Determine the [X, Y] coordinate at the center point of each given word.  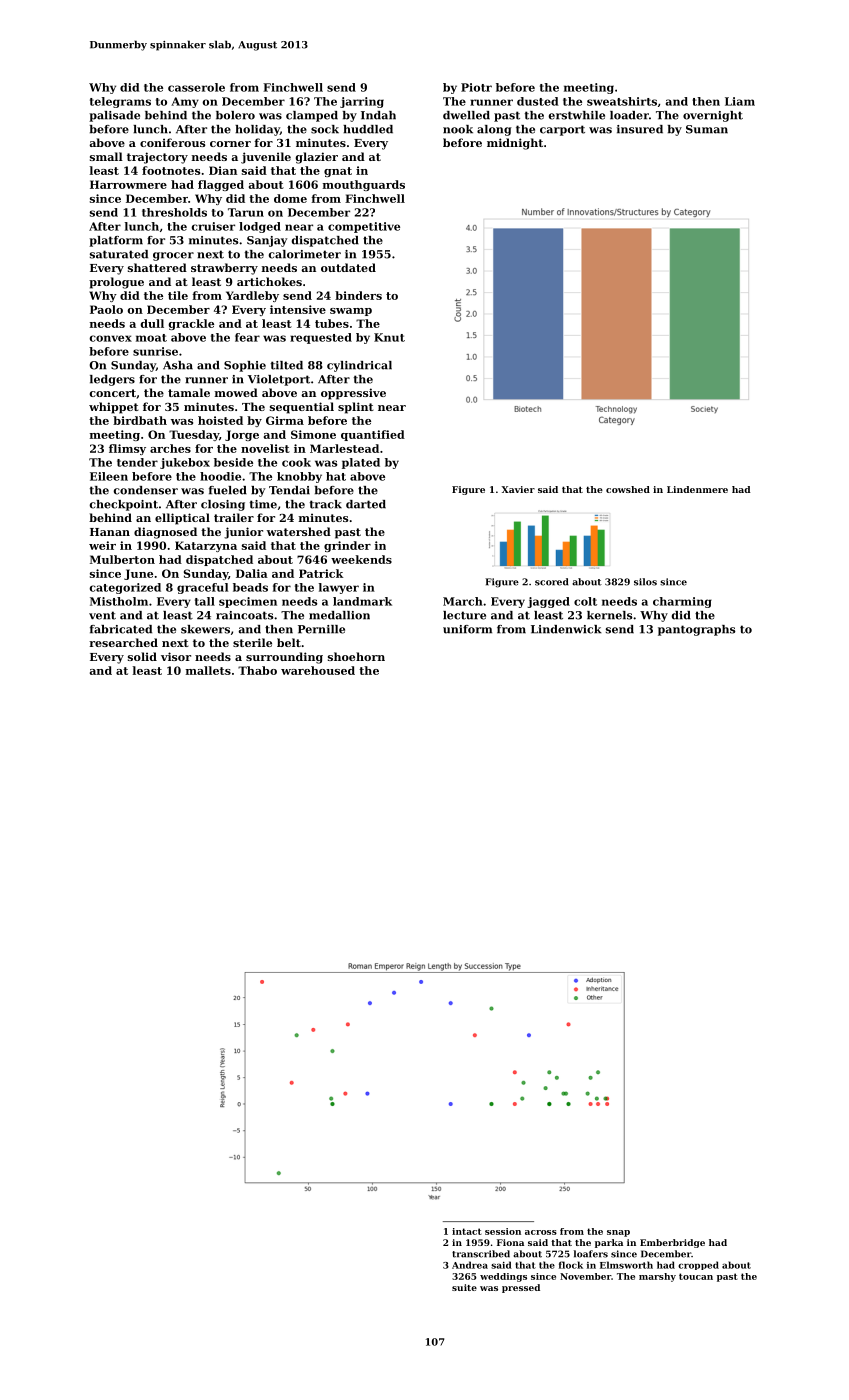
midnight [515, 144]
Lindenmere [697, 489]
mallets [208, 670]
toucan [696, 1276]
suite [464, 1287]
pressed [521, 1288]
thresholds [174, 212]
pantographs [697, 630]
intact [467, 1231]
